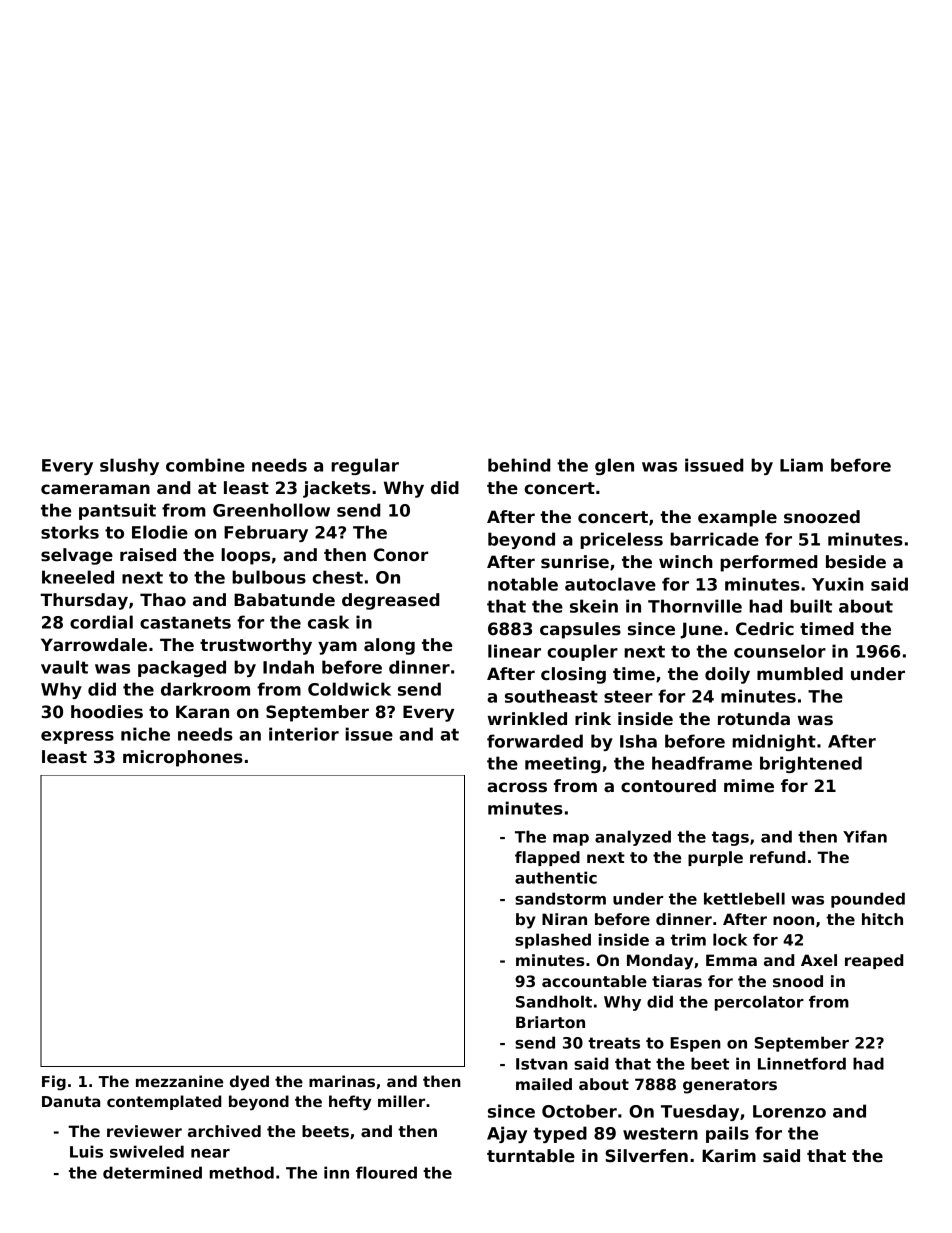  I want to click on across, so click(517, 787).
